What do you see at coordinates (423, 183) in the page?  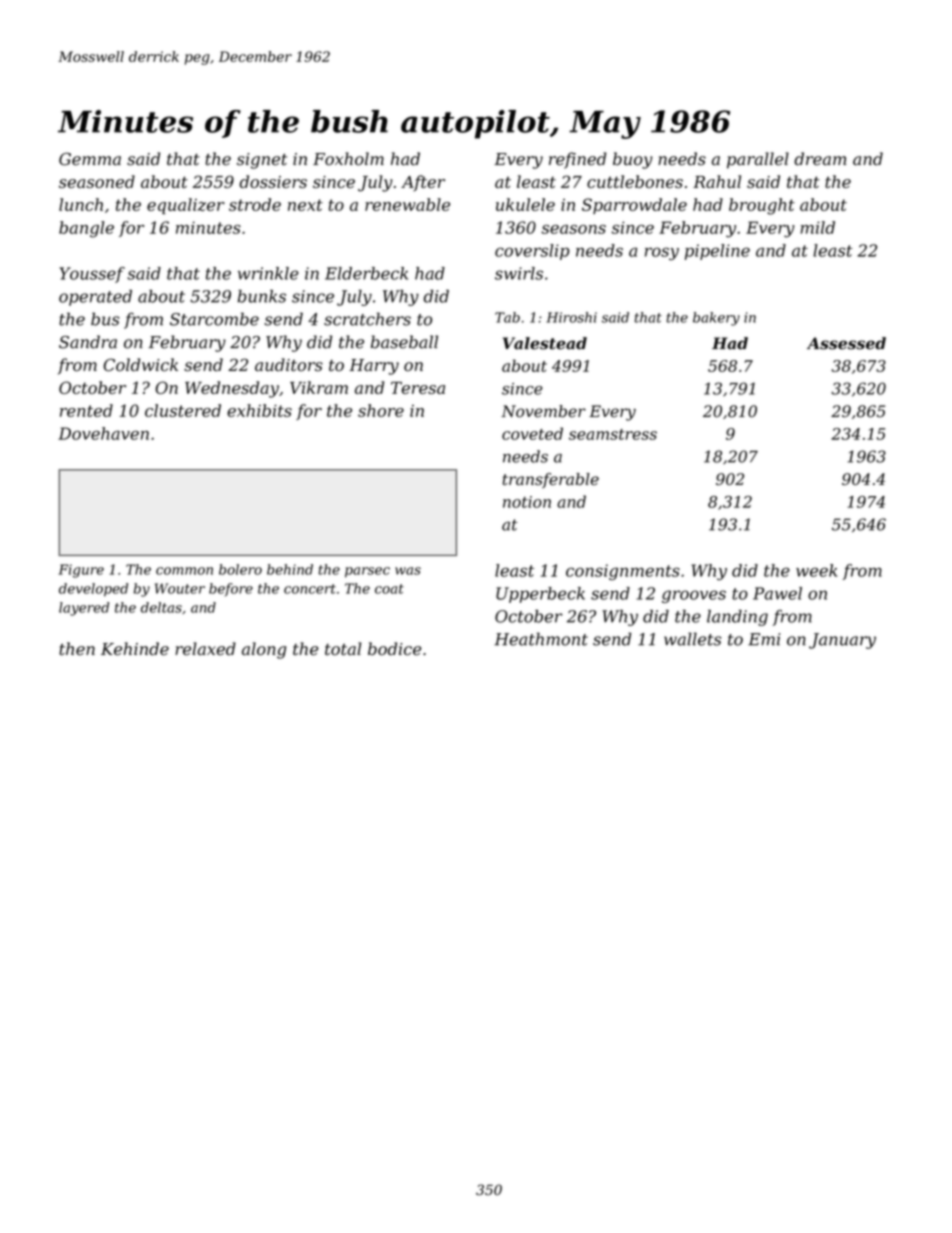 I see `After` at bounding box center [423, 183].
